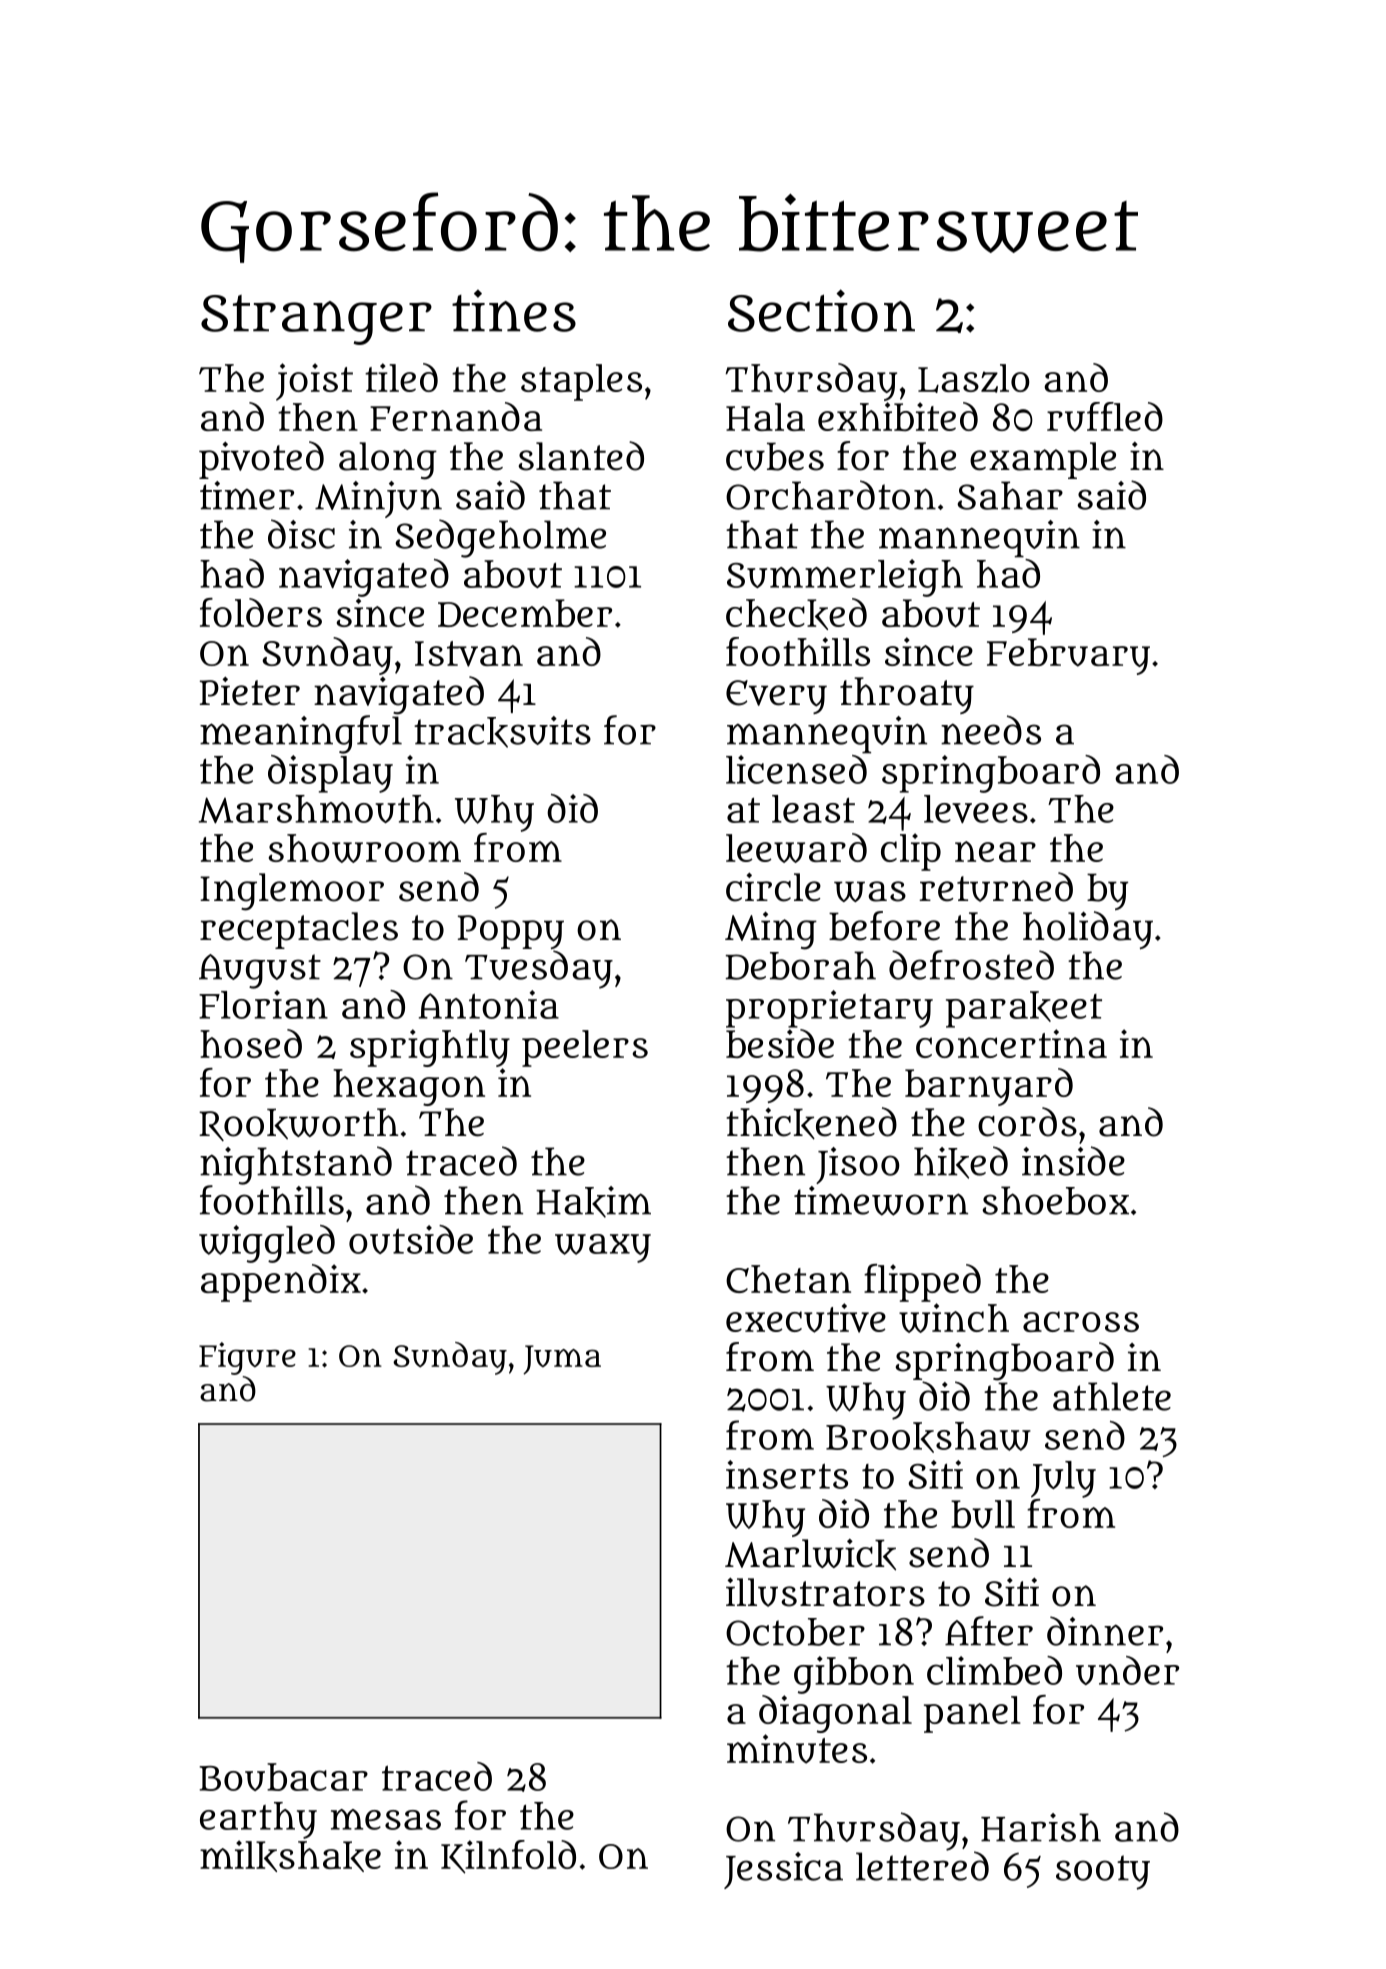 Image resolution: width=1386 pixels, height=1969 pixels. I want to click on timeworn, so click(881, 1201).
